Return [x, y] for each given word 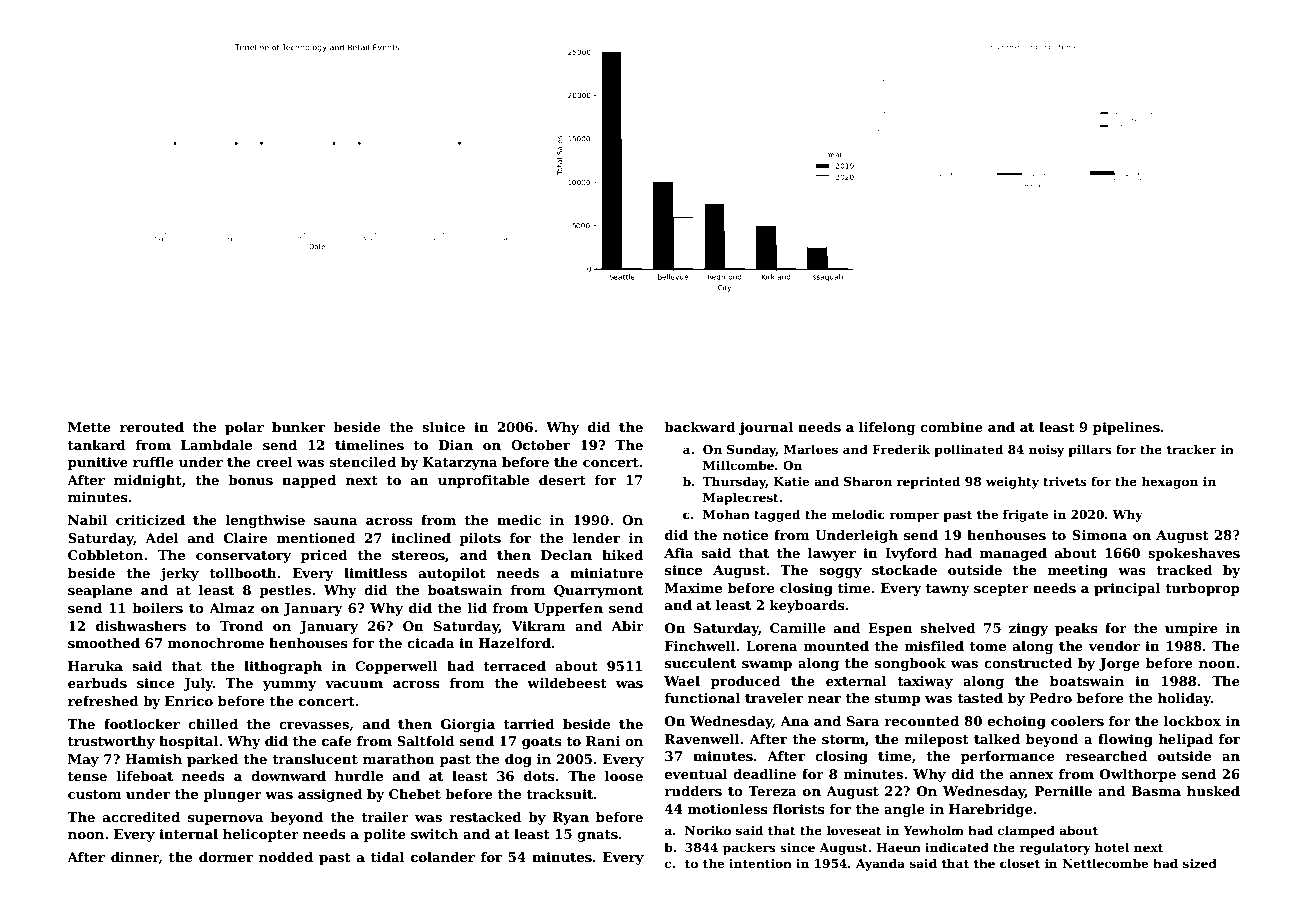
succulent [700, 663]
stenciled [363, 462]
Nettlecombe [1105, 863]
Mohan [726, 514]
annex [1032, 775]
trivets [1065, 481]
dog [518, 760]
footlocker [142, 724]
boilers [157, 608]
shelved [948, 628]
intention [760, 863]
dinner [135, 858]
